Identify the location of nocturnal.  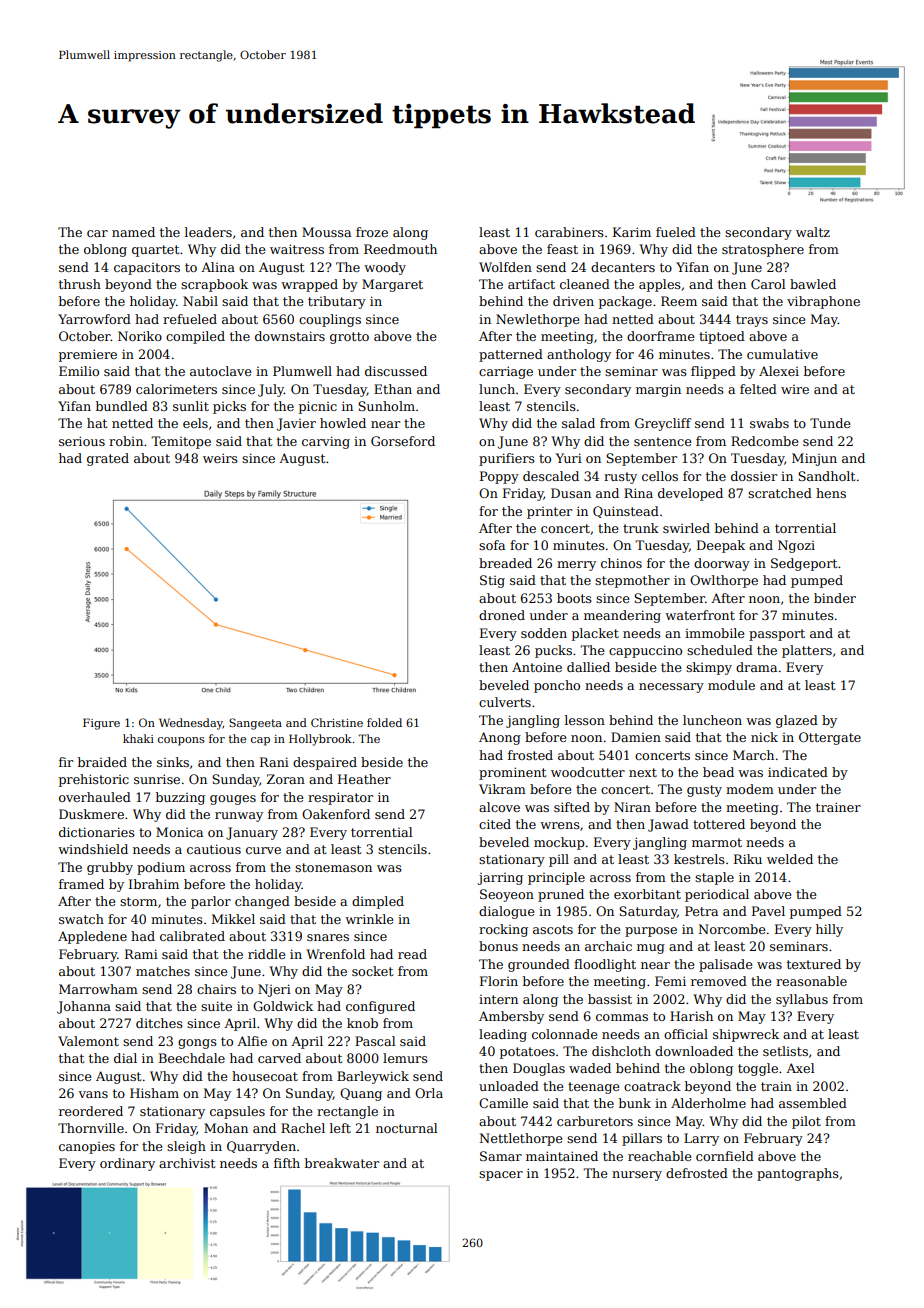
(407, 1128).
